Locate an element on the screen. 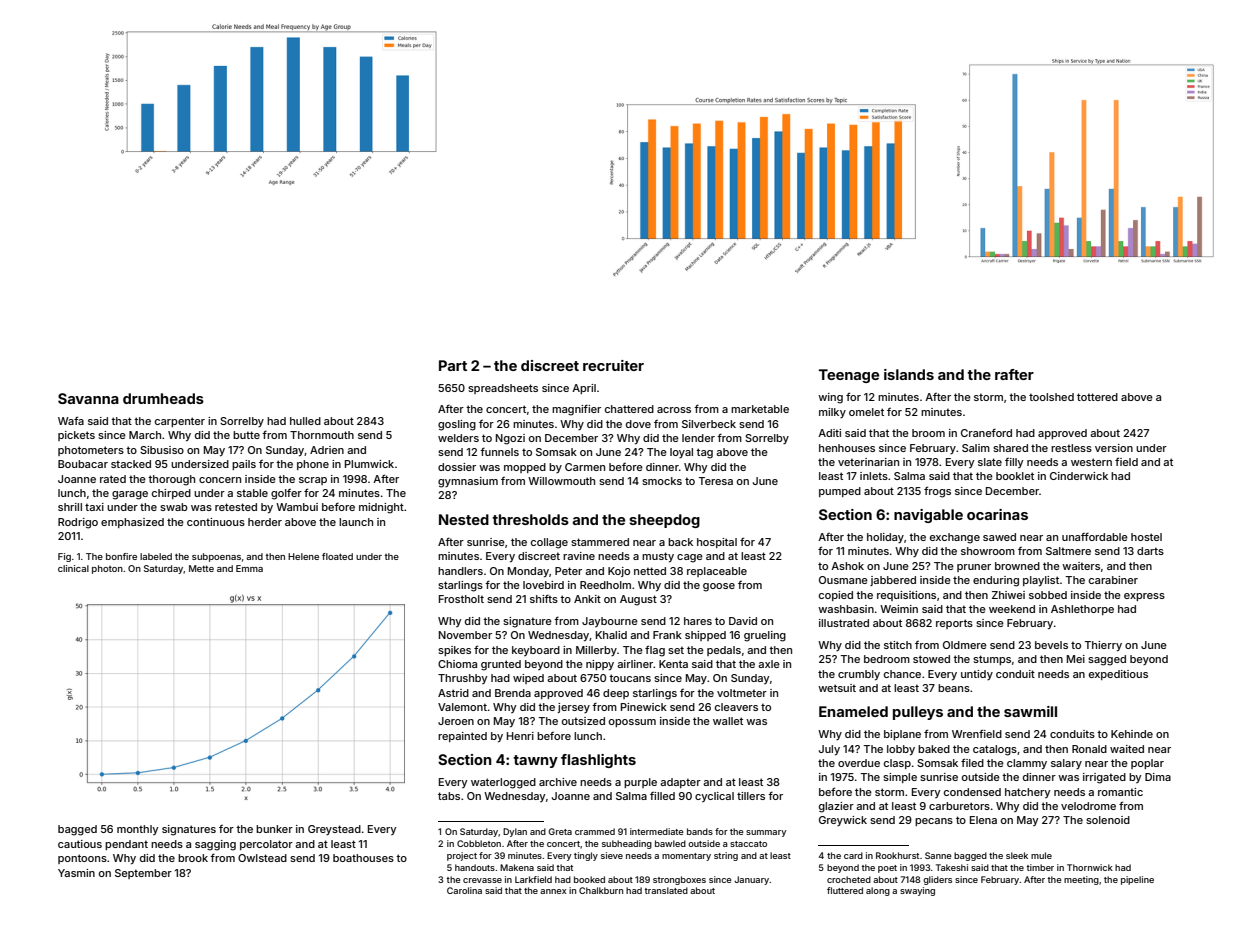  monthly is located at coordinates (137, 830).
